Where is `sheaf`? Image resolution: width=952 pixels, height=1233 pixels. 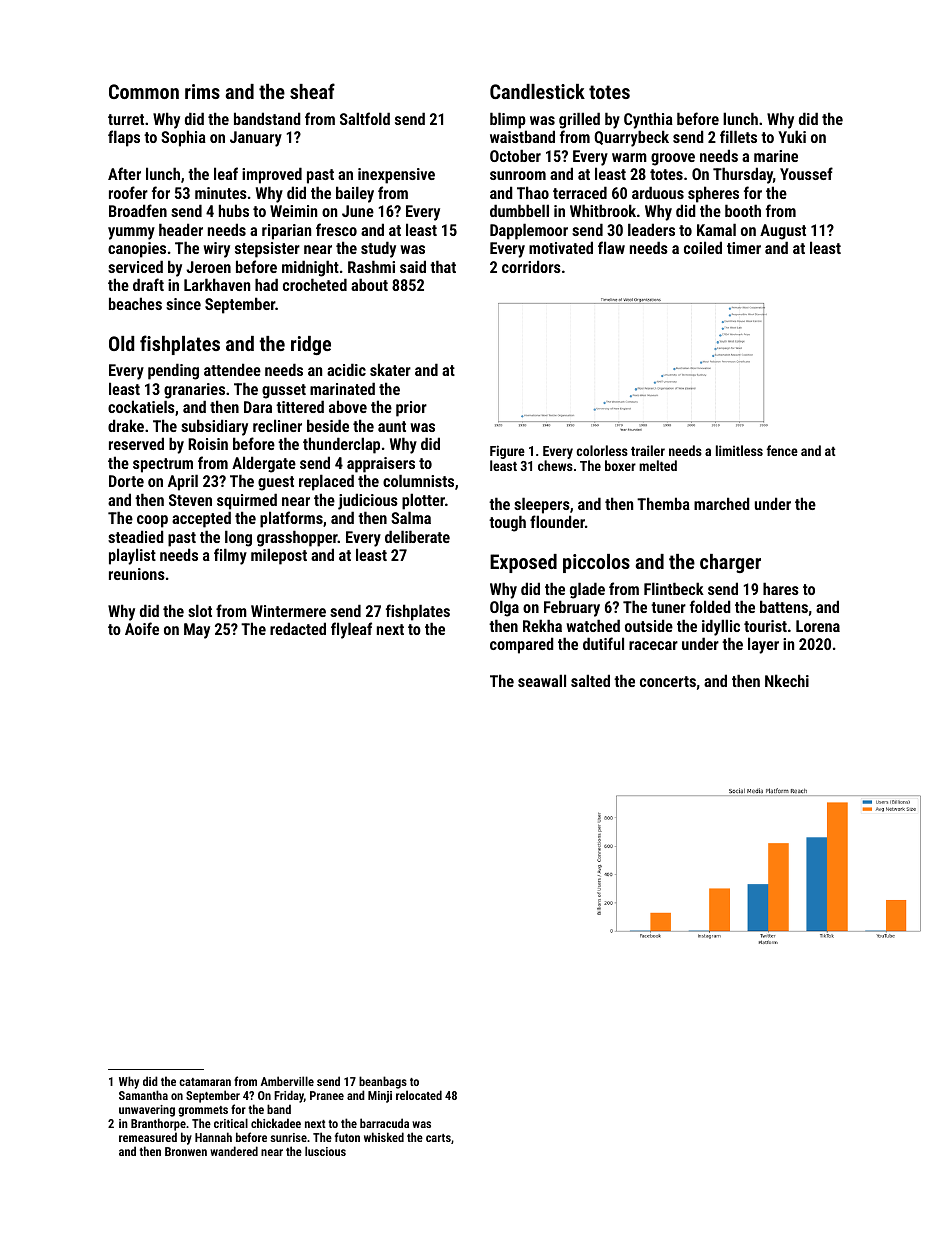 sheaf is located at coordinates (312, 91).
